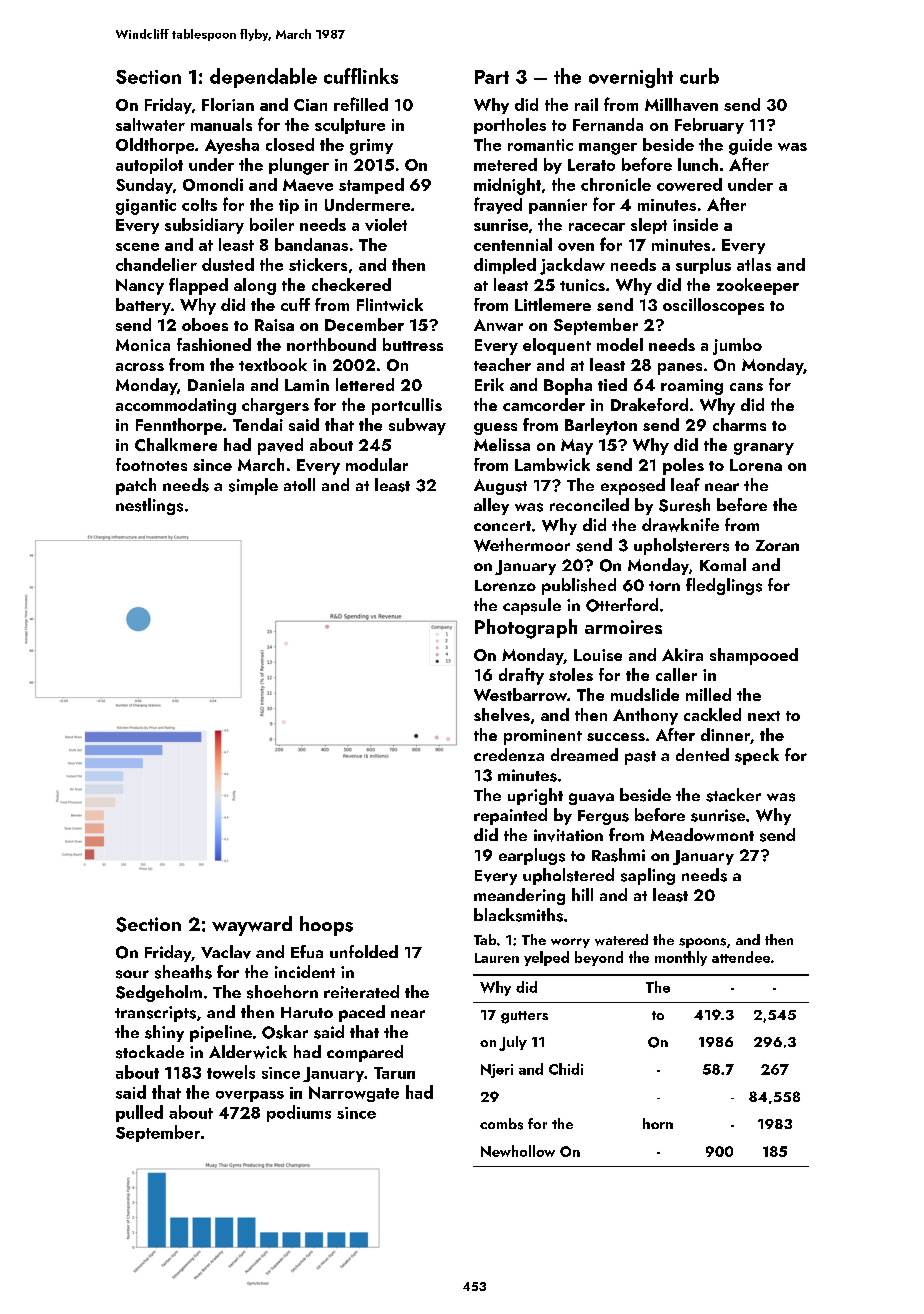  Describe the element at coordinates (228, 104) in the screenshot. I see `Florian` at that location.
